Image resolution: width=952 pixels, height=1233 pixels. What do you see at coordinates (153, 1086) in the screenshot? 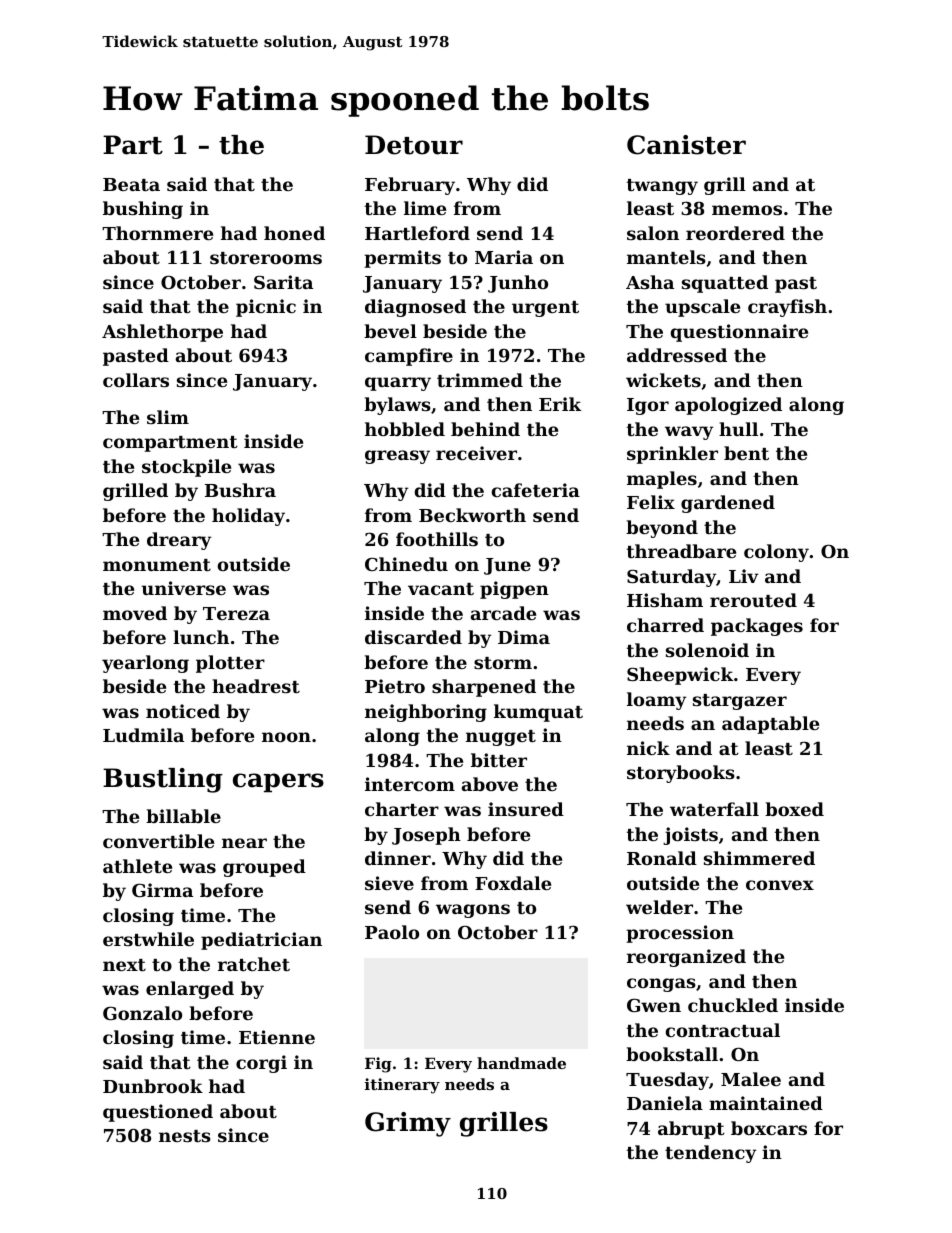
I see `Dunbrook` at bounding box center [153, 1086].
